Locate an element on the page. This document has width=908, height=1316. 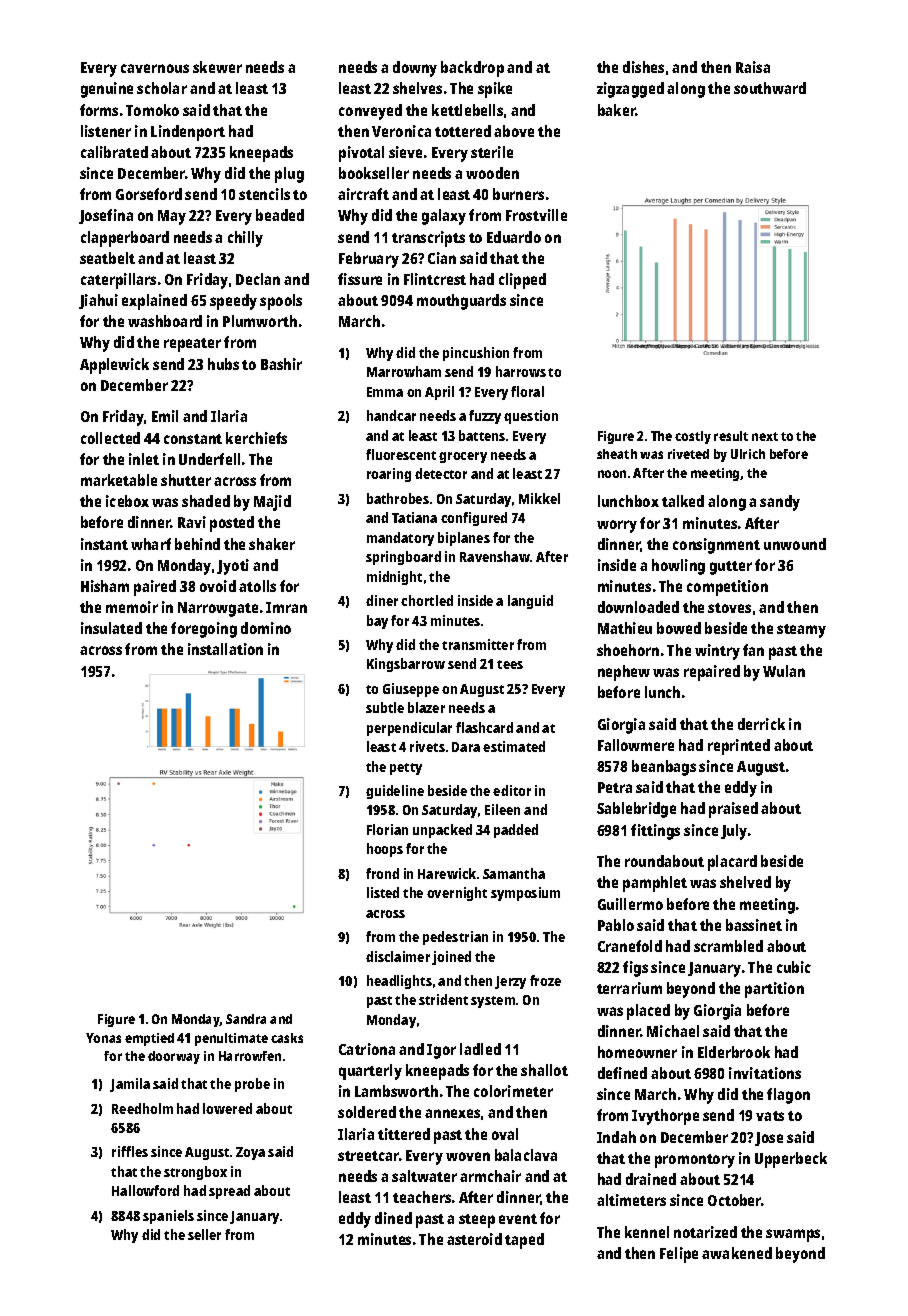
southward is located at coordinates (770, 88).
